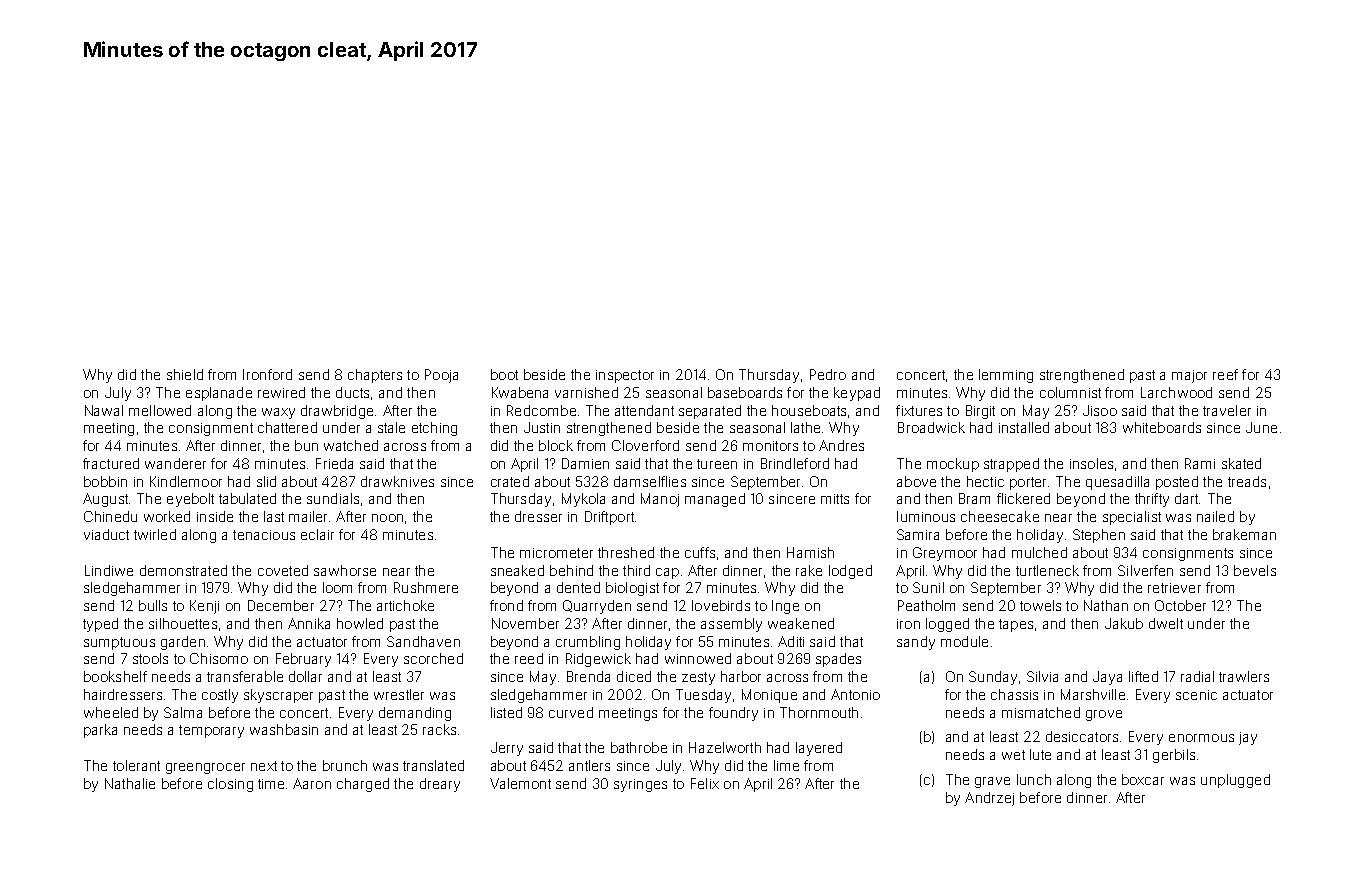 This image has width=1372, height=887. Describe the element at coordinates (529, 658) in the image. I see `reed` at that location.
